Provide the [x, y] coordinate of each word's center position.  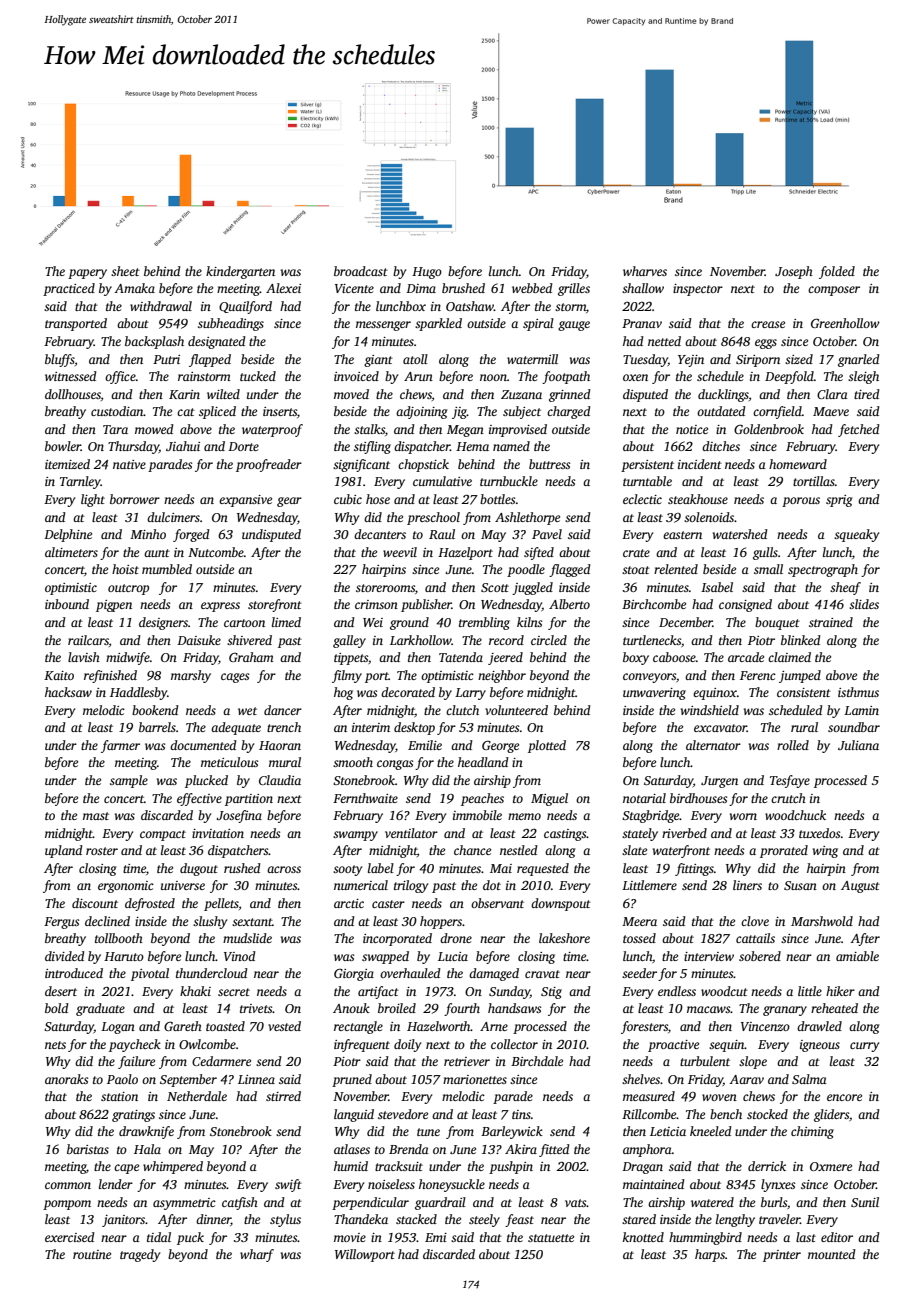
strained [831, 622]
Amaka [134, 288]
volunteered [516, 710]
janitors [123, 1221]
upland [64, 851]
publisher [426, 605]
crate [636, 553]
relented [676, 569]
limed [286, 622]
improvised [518, 430]
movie [350, 1237]
